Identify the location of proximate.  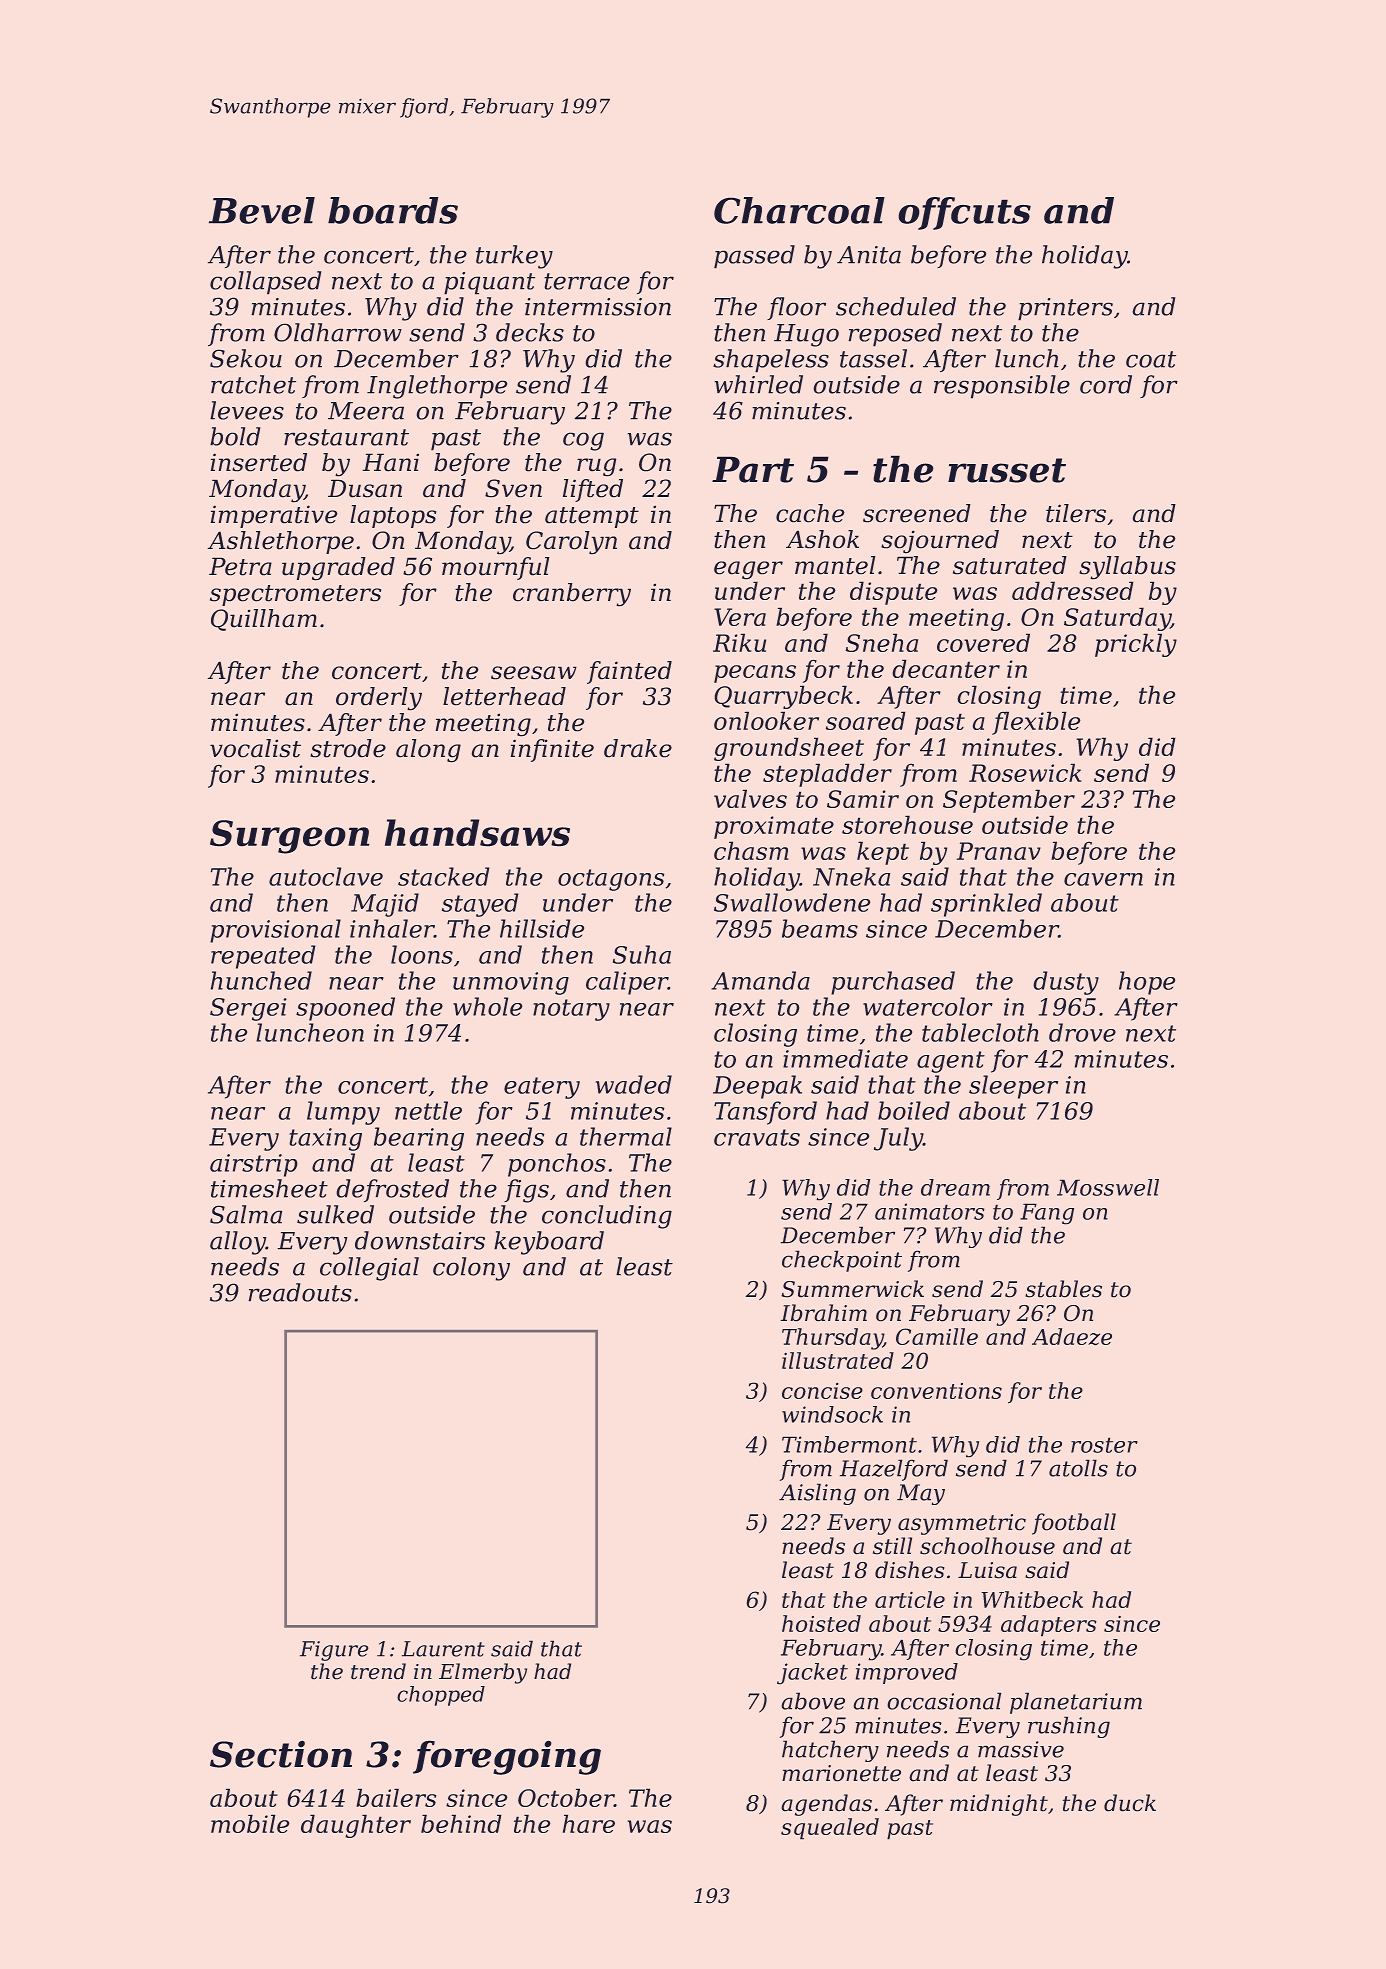
(774, 827).
